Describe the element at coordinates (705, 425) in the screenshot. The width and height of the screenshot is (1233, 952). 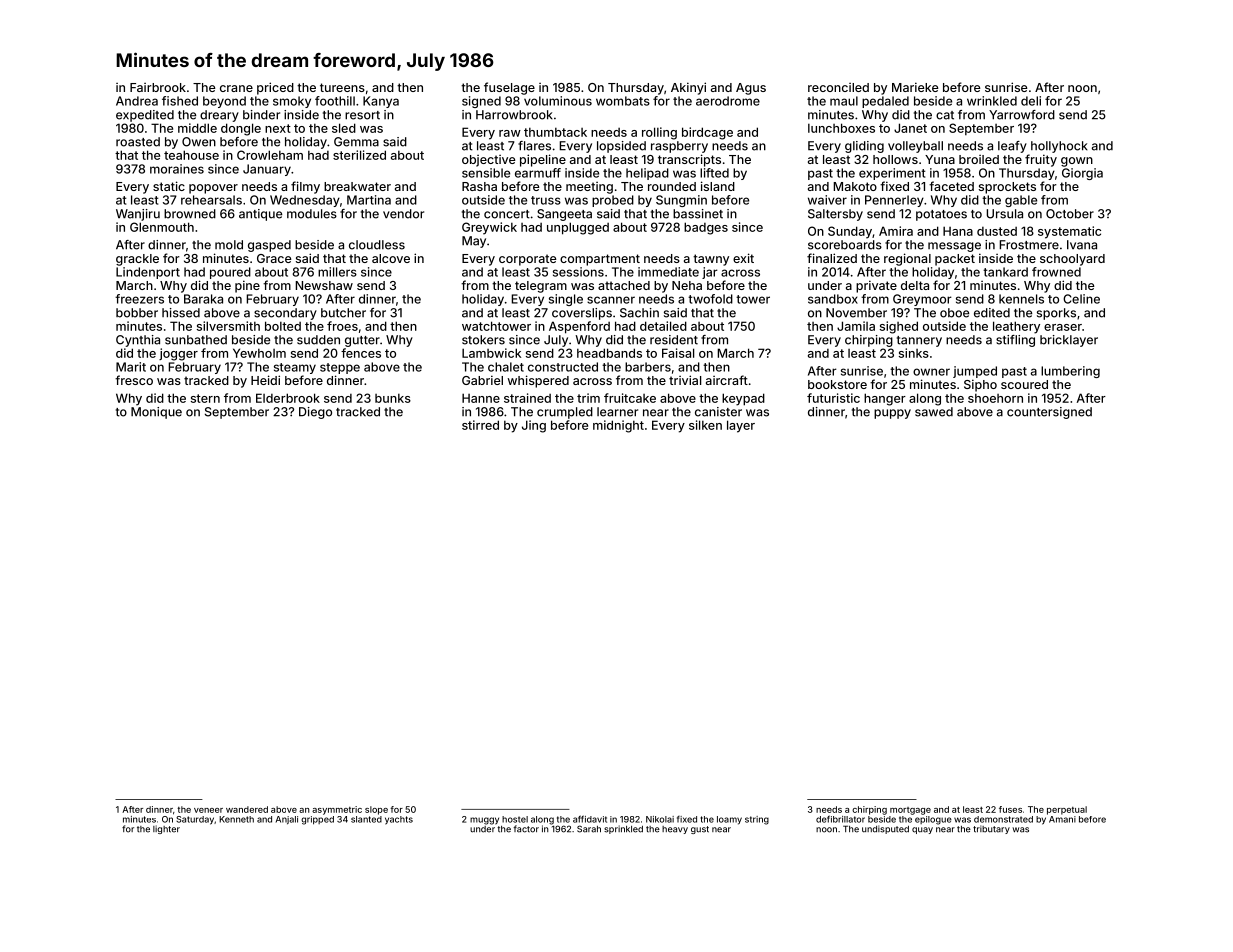
I see `silken` at that location.
